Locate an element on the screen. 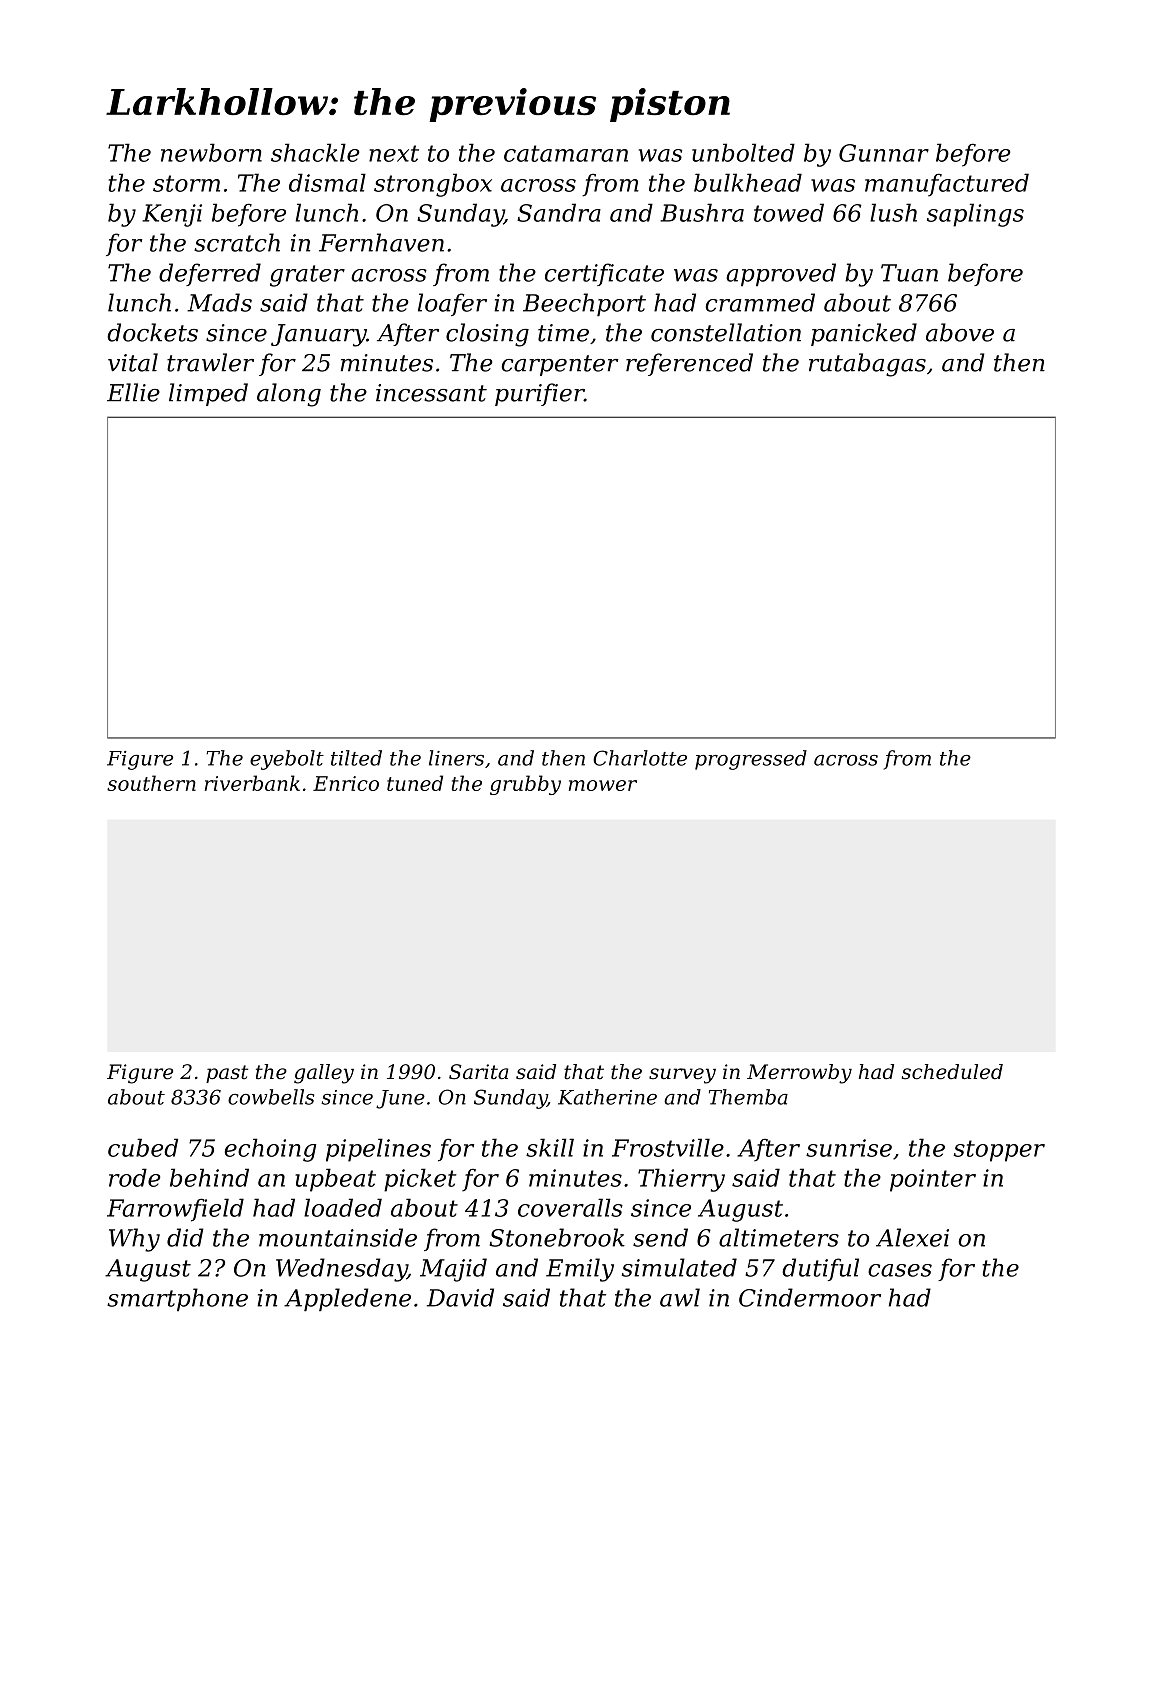 The width and height of the screenshot is (1163, 1685). southern is located at coordinates (151, 783).
